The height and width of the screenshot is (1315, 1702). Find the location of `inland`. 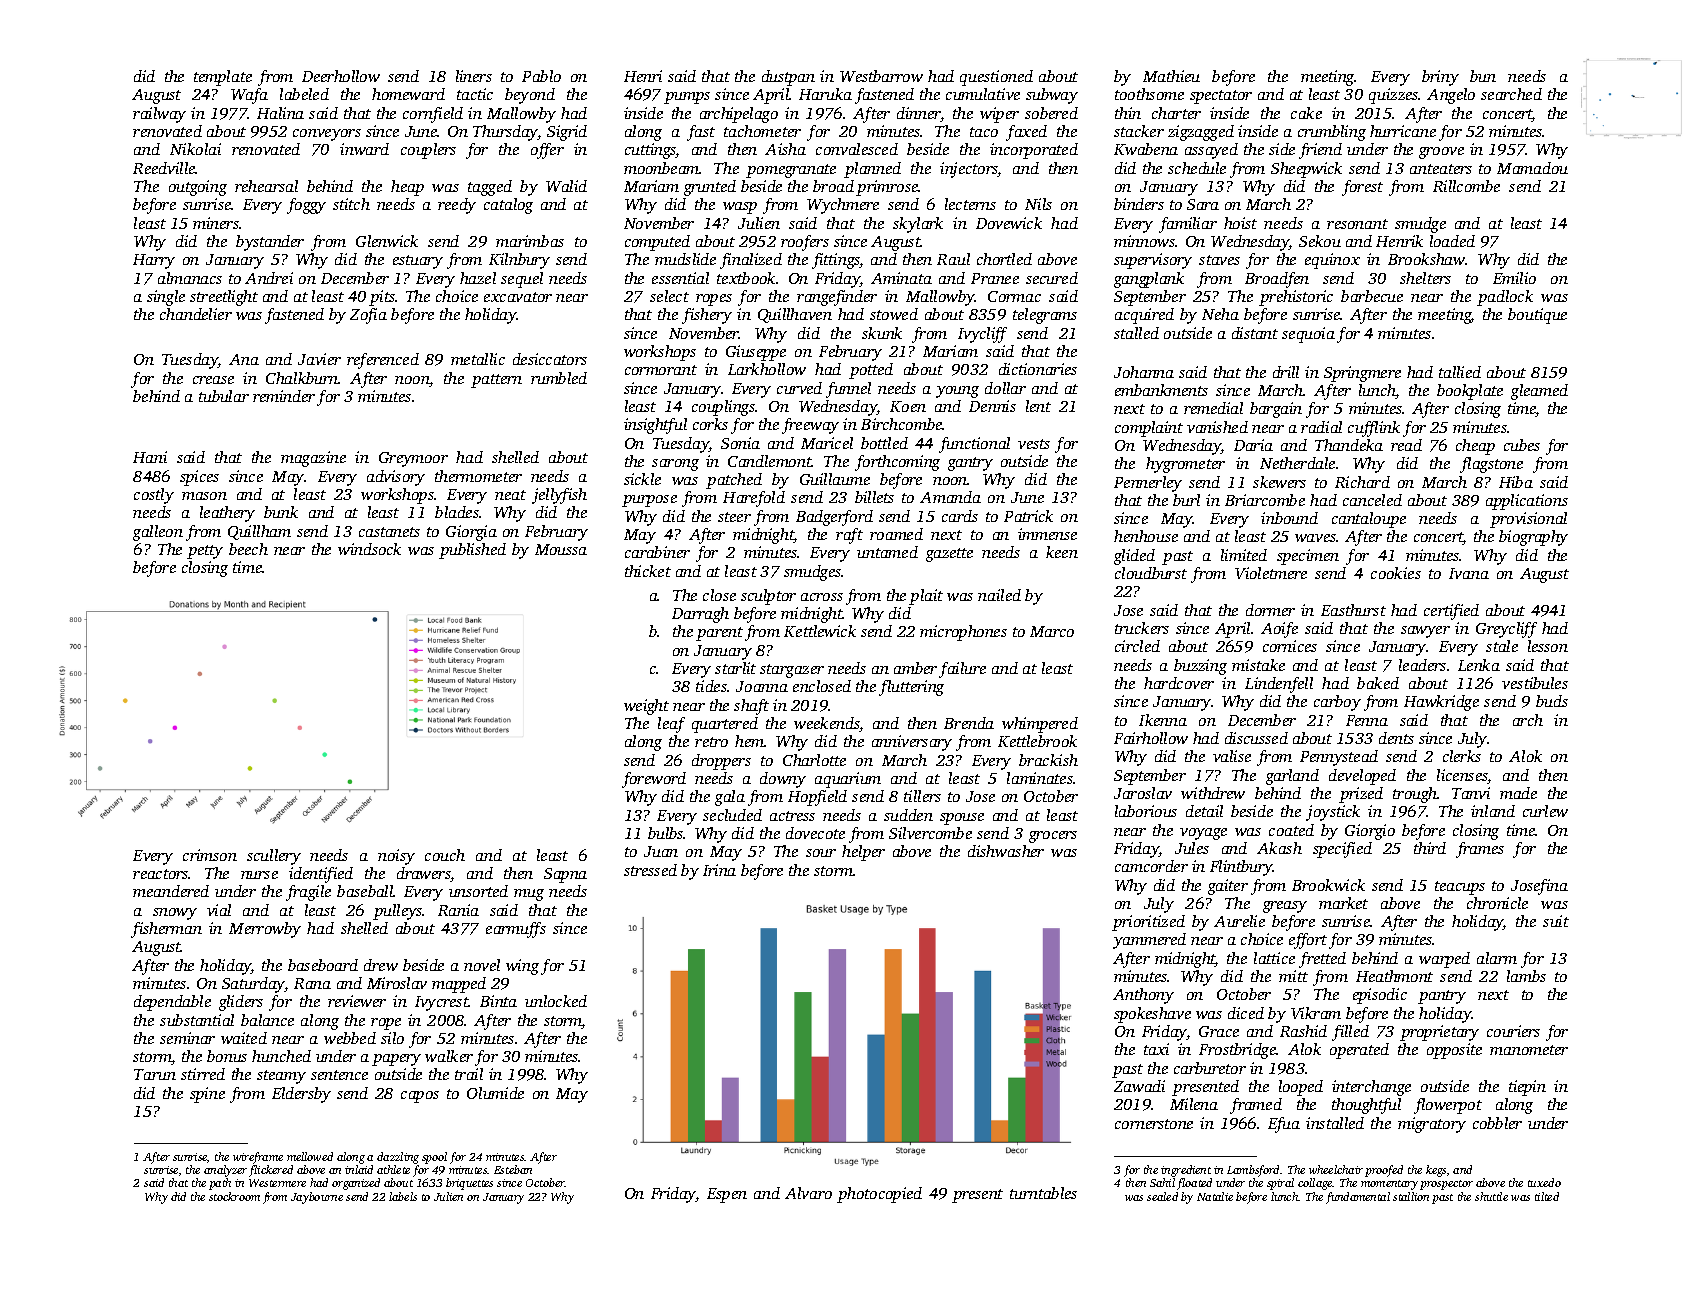

inland is located at coordinates (1493, 811).
